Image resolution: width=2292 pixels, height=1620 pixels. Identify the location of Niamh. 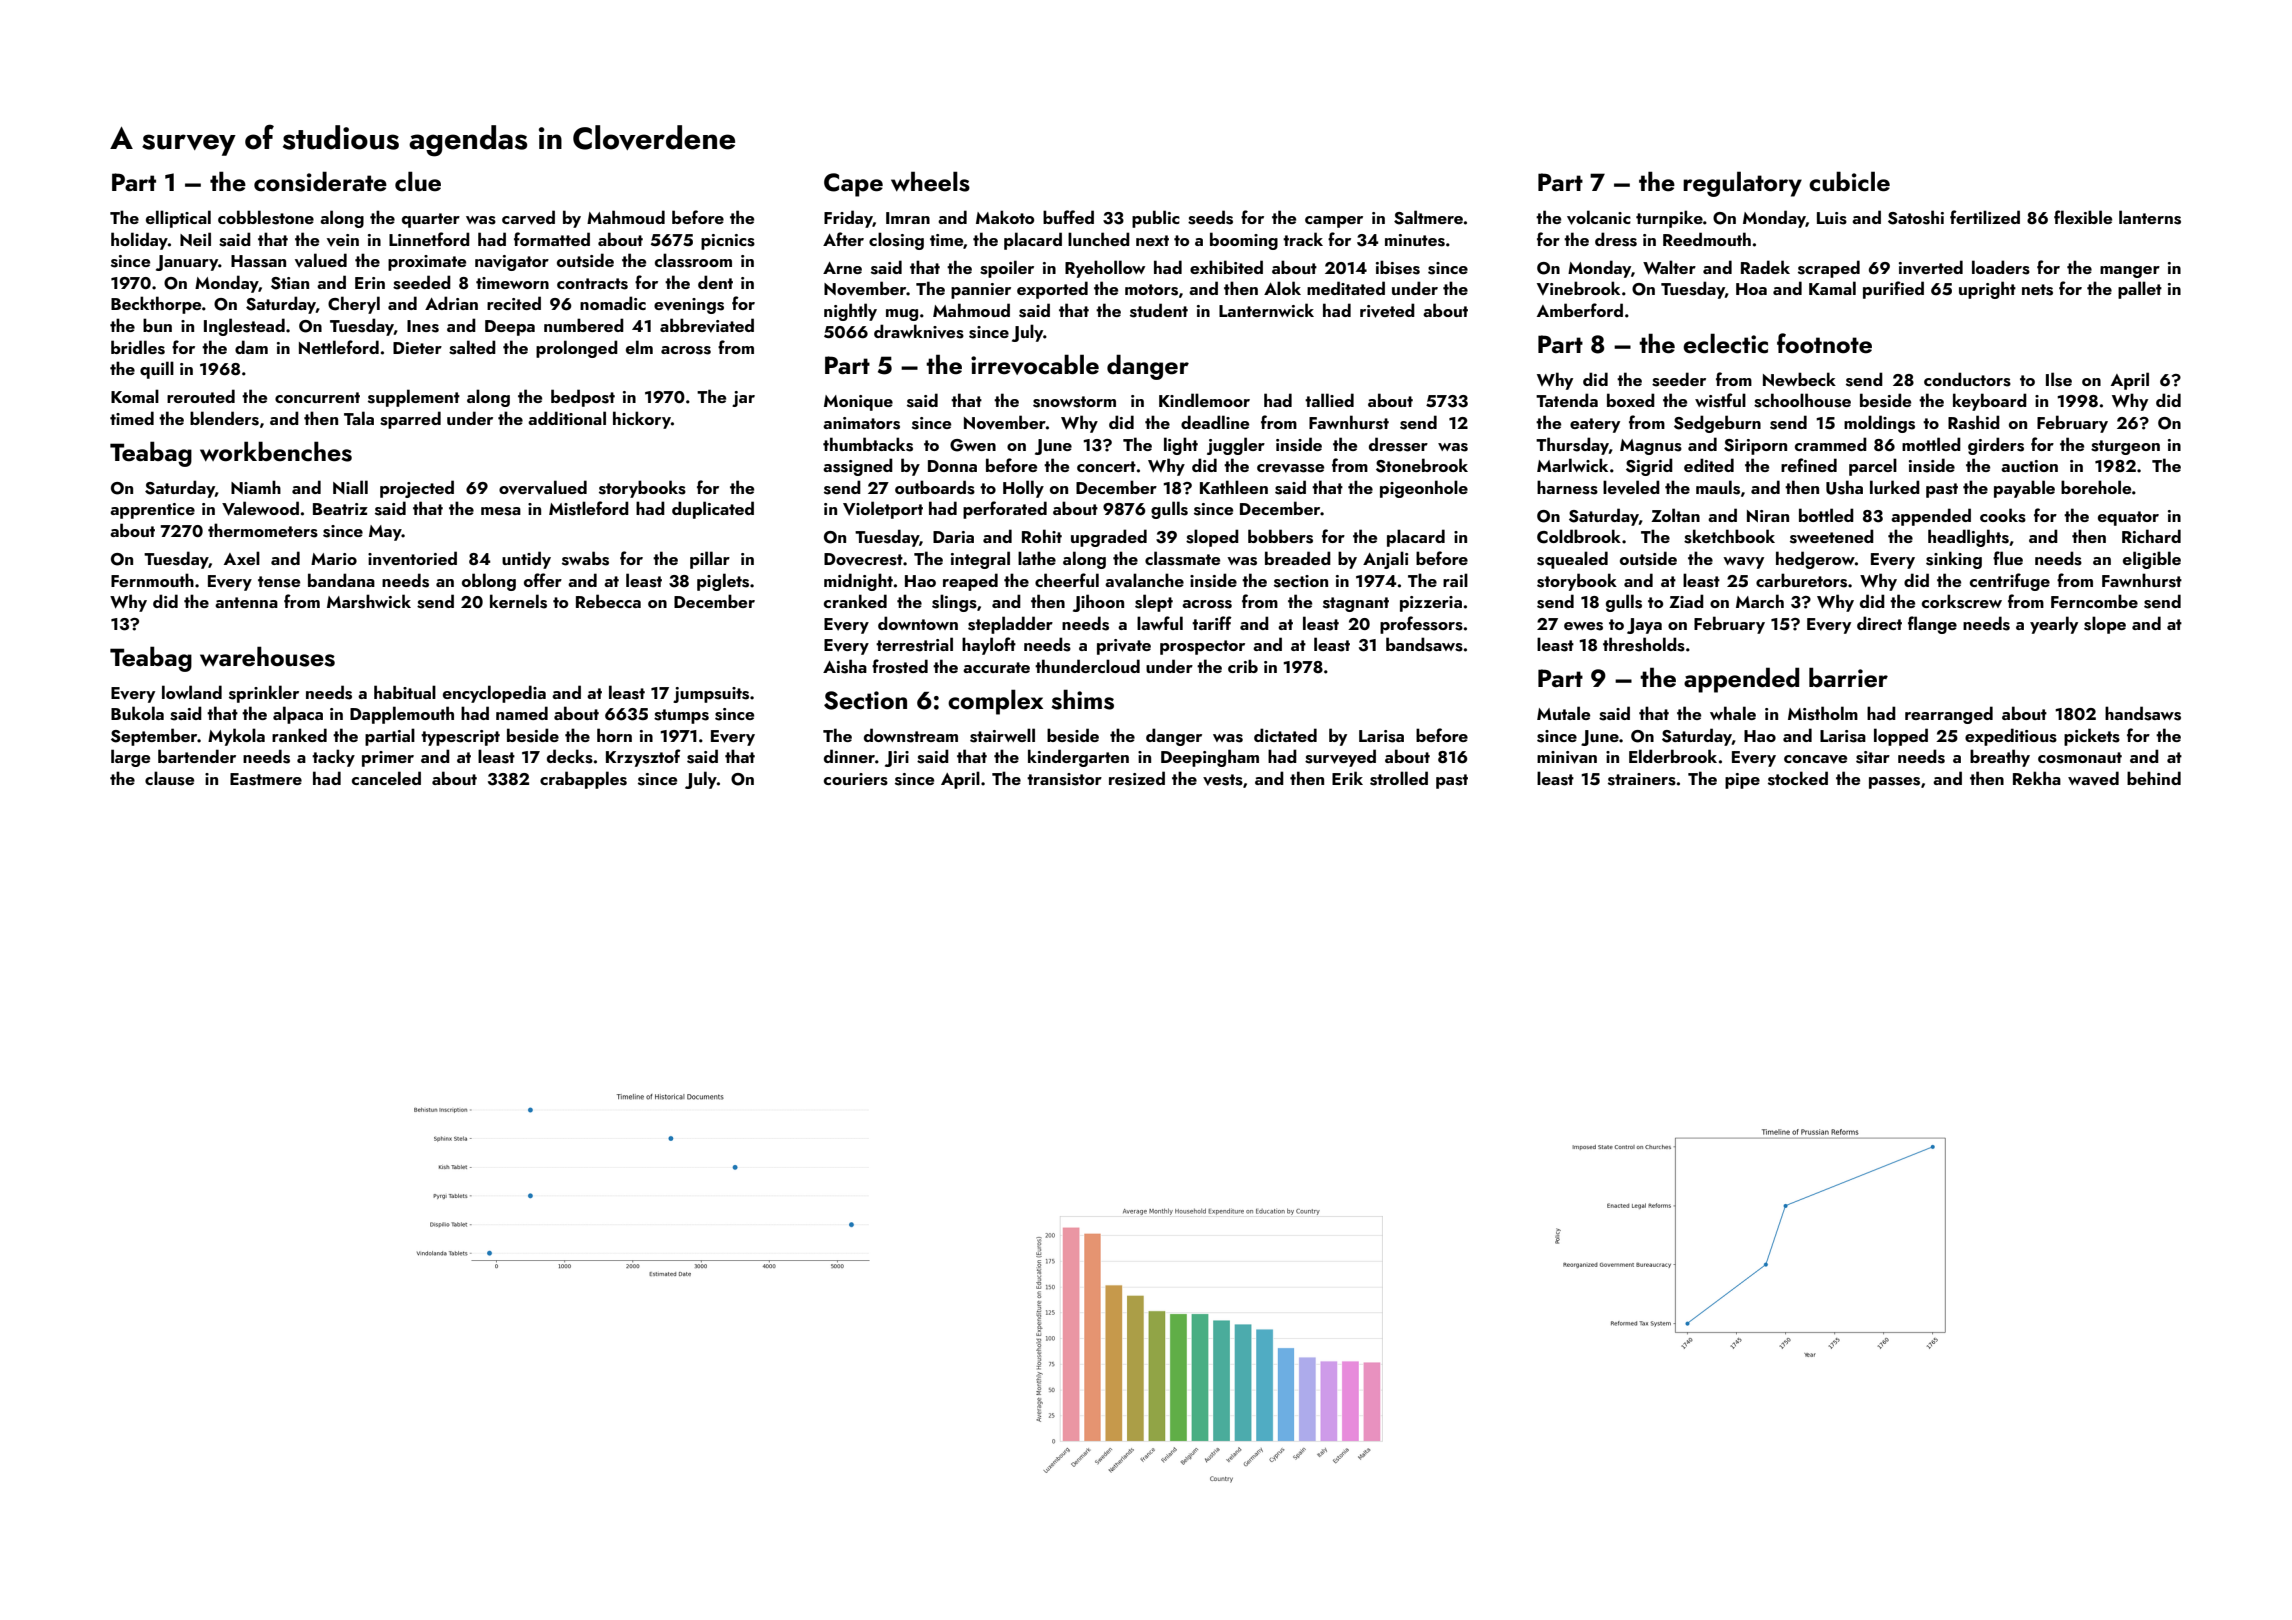
(256, 487).
